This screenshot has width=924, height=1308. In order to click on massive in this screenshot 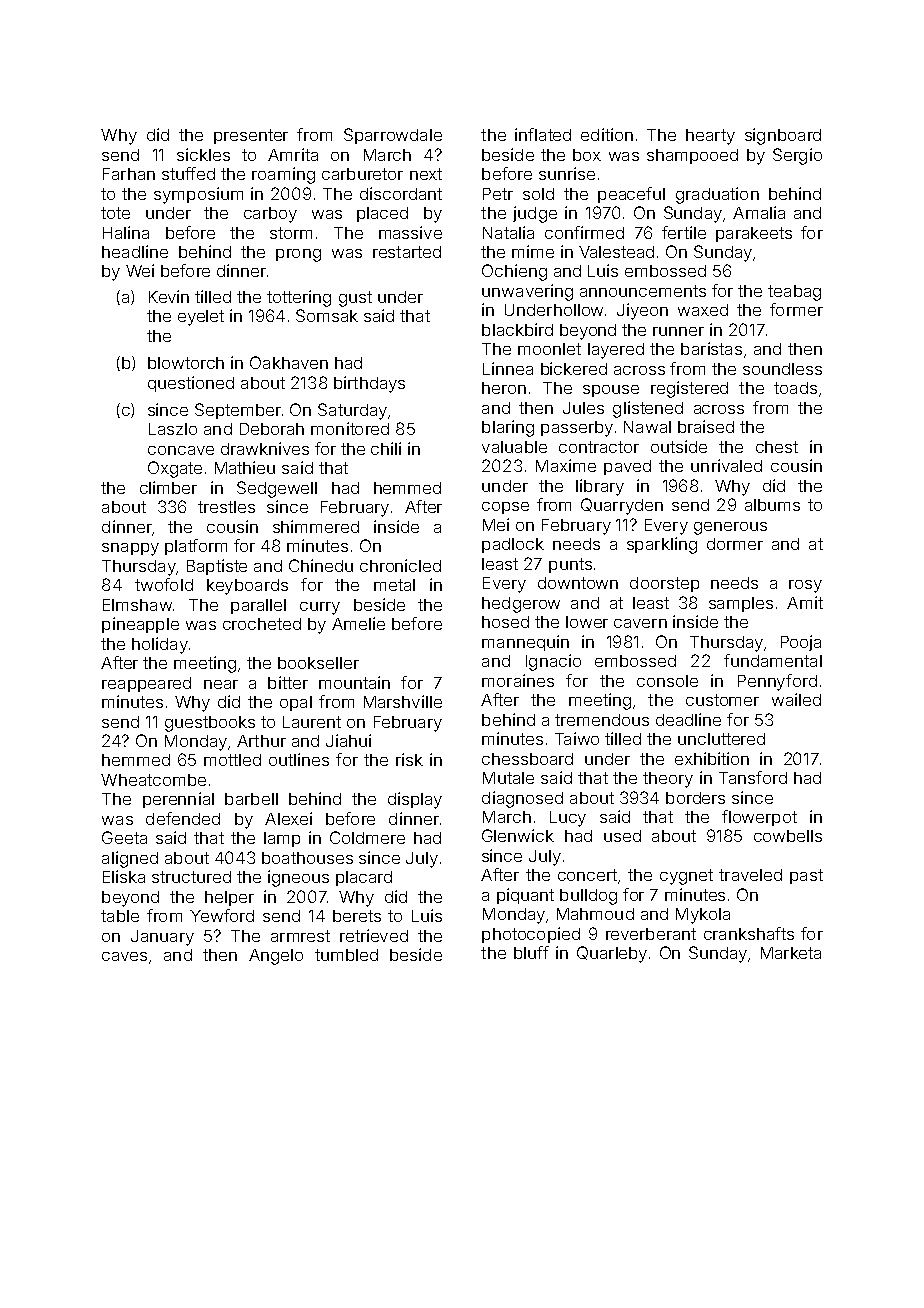, I will do `click(410, 232)`.
